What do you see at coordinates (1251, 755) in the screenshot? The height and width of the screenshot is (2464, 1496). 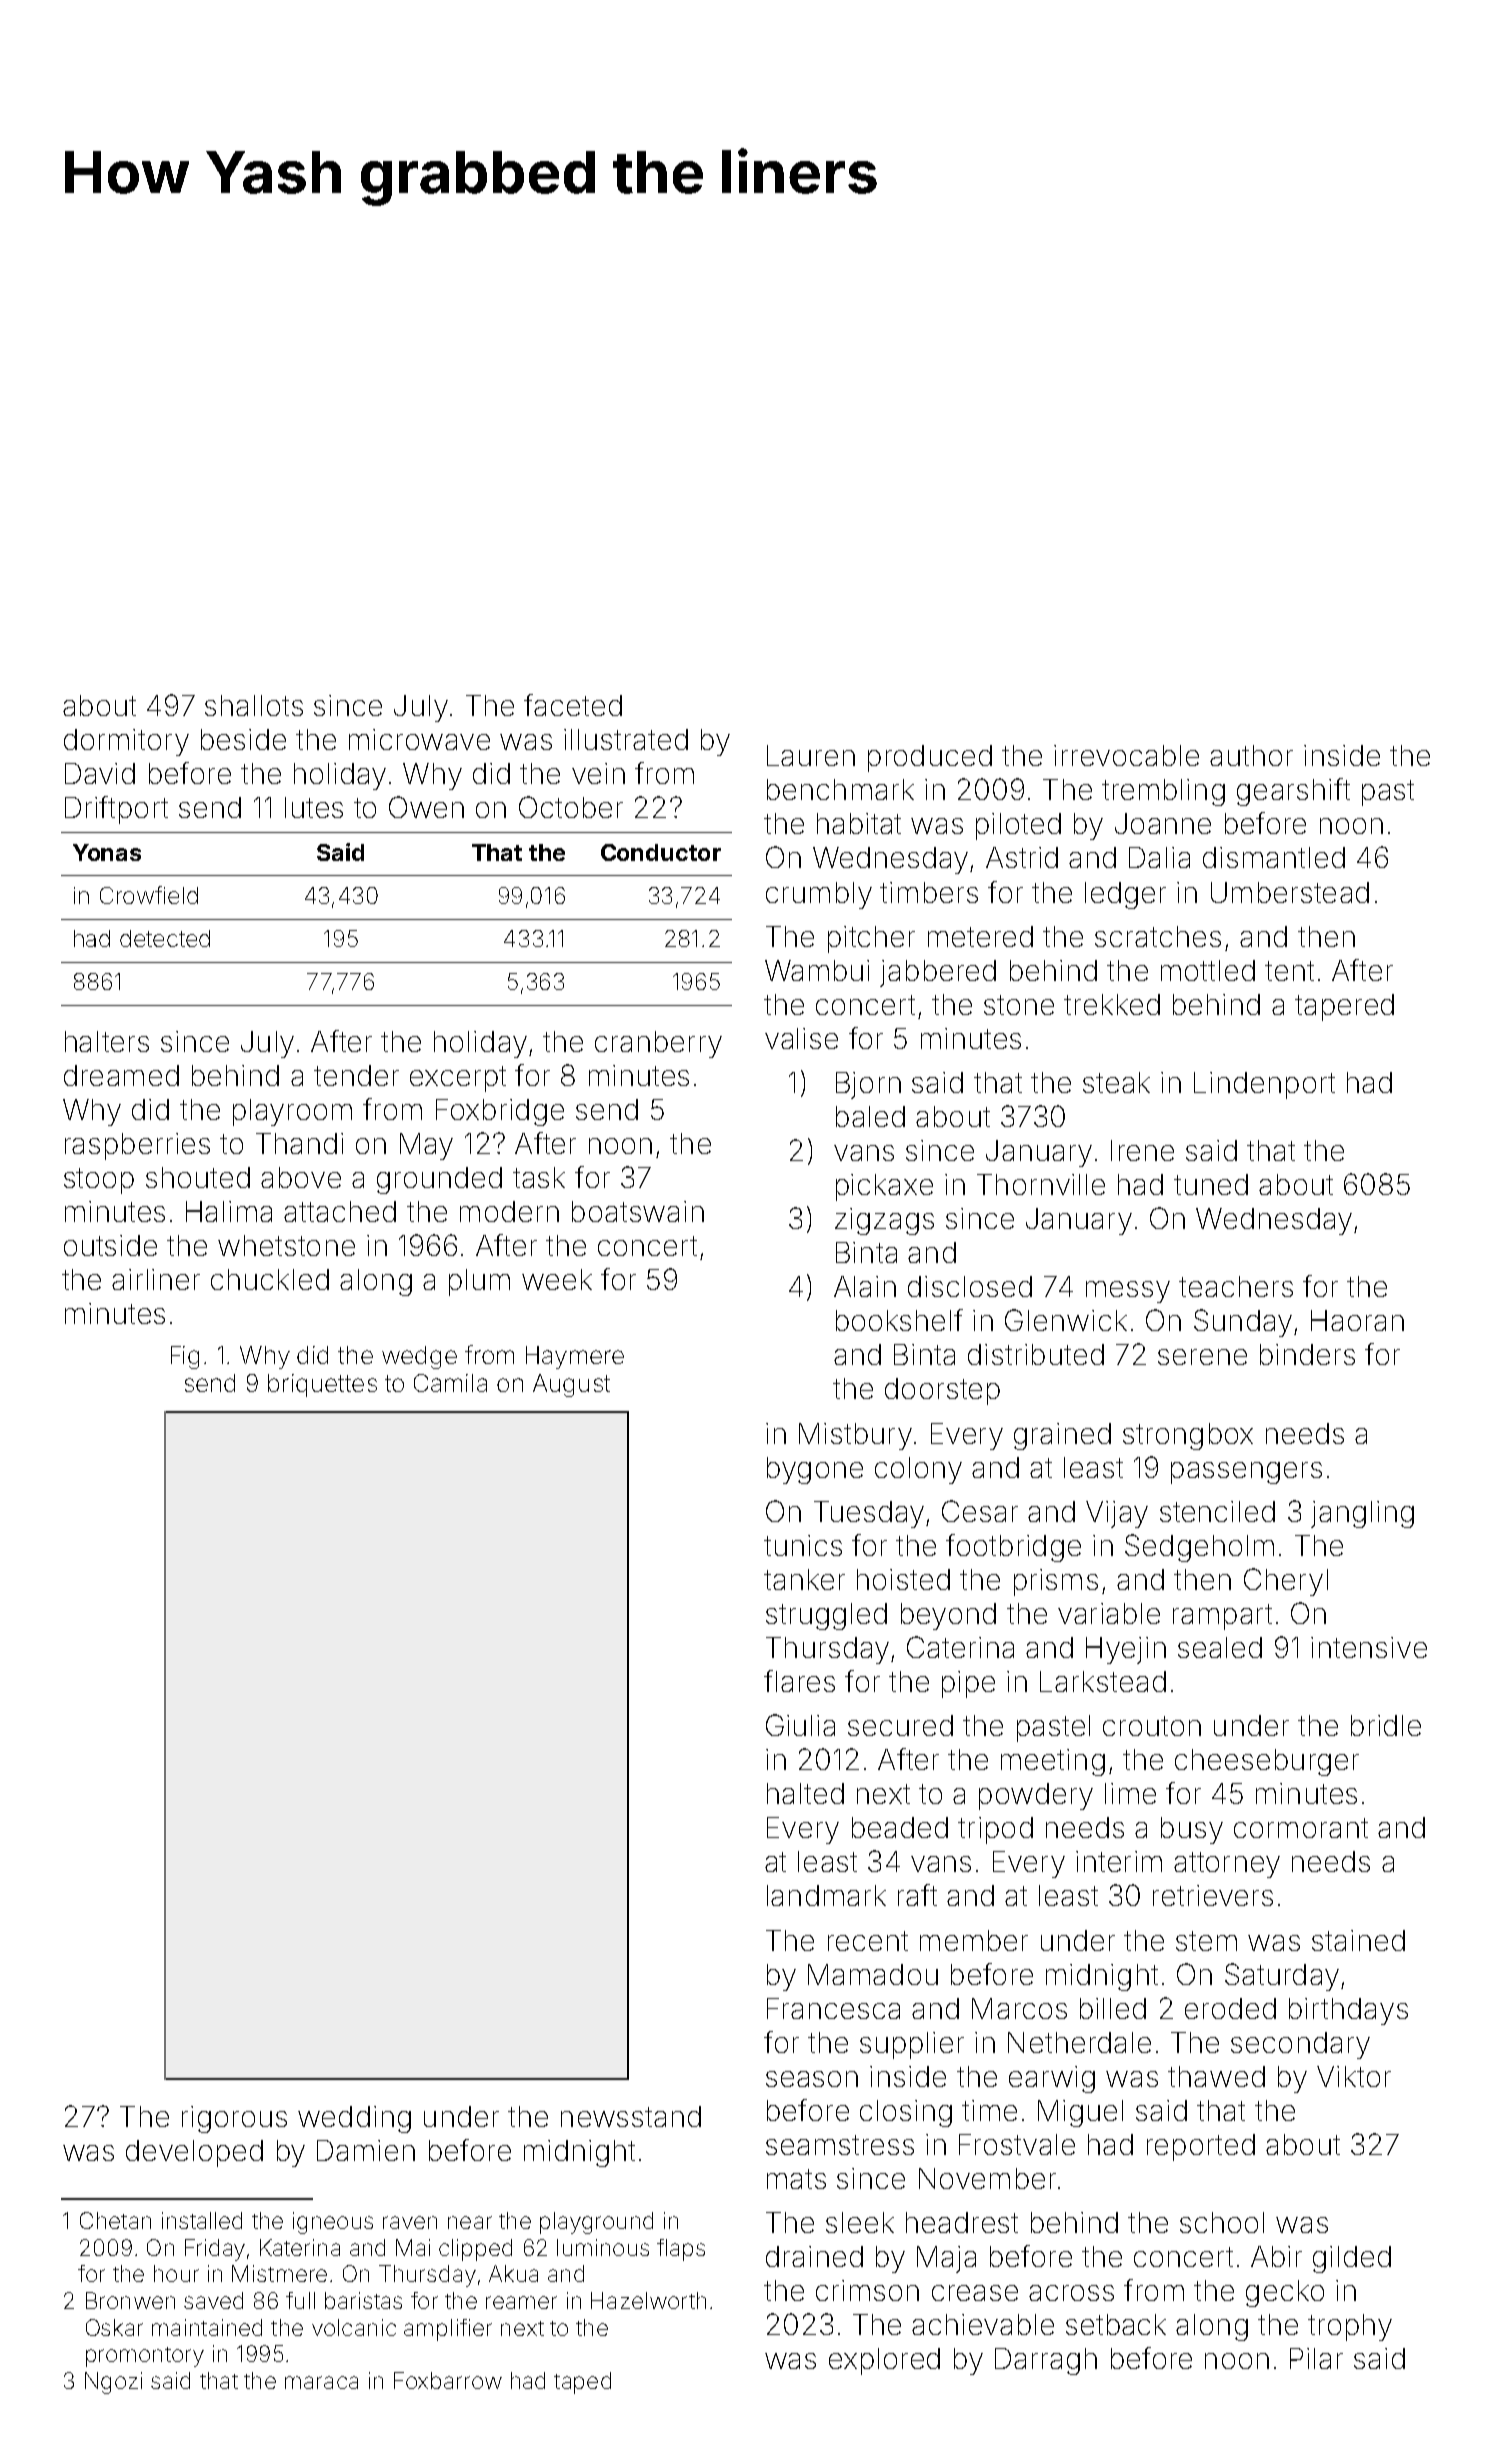 I see `author` at bounding box center [1251, 755].
